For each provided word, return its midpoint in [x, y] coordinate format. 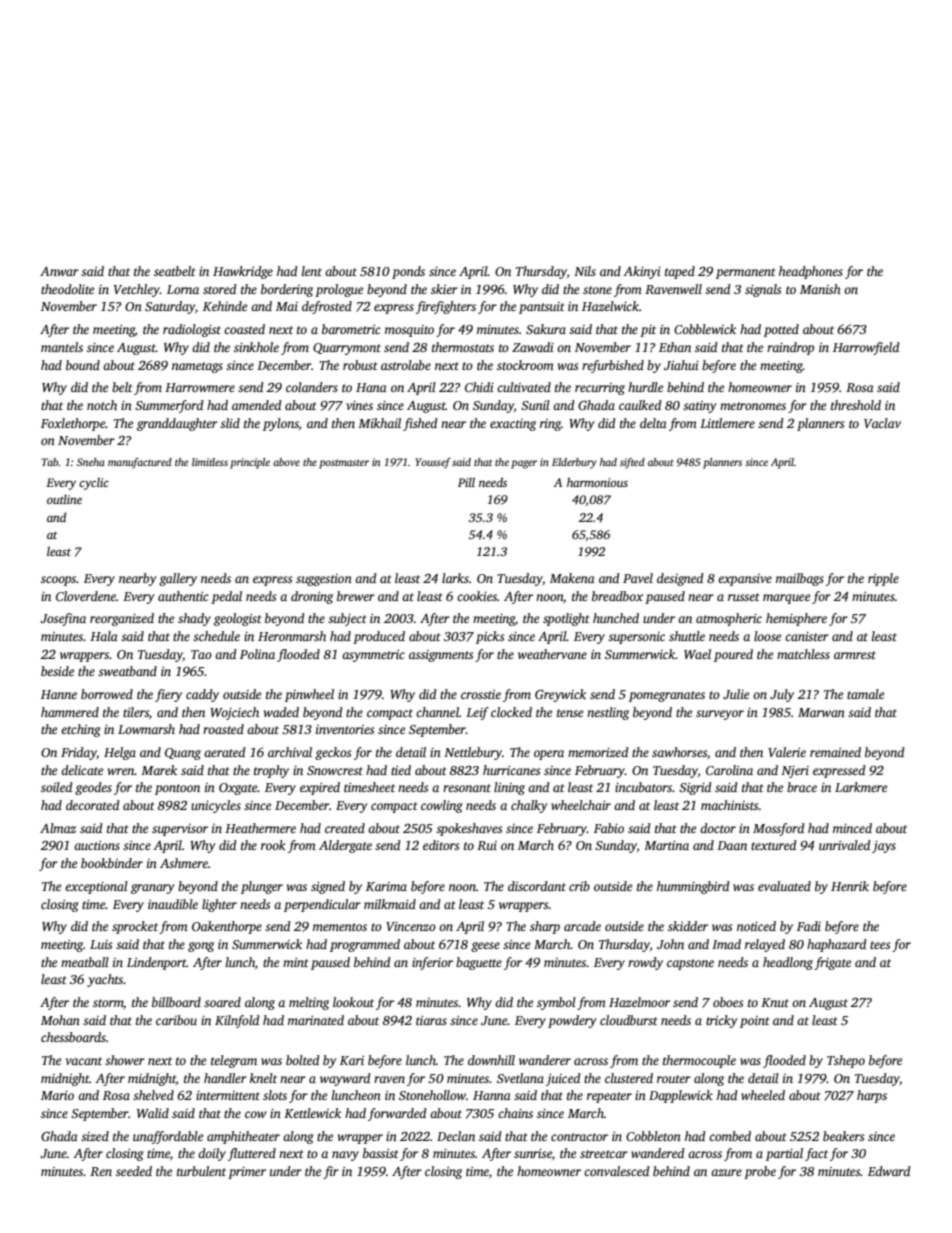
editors [441, 845]
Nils [585, 271]
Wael [697, 654]
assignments [441, 656]
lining [509, 788]
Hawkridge [243, 272]
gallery [178, 579]
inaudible [173, 904]
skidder [688, 926]
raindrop [790, 348]
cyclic [94, 483]
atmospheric [729, 619]
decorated [93, 805]
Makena [572, 578]
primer [247, 1173]
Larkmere [861, 787]
